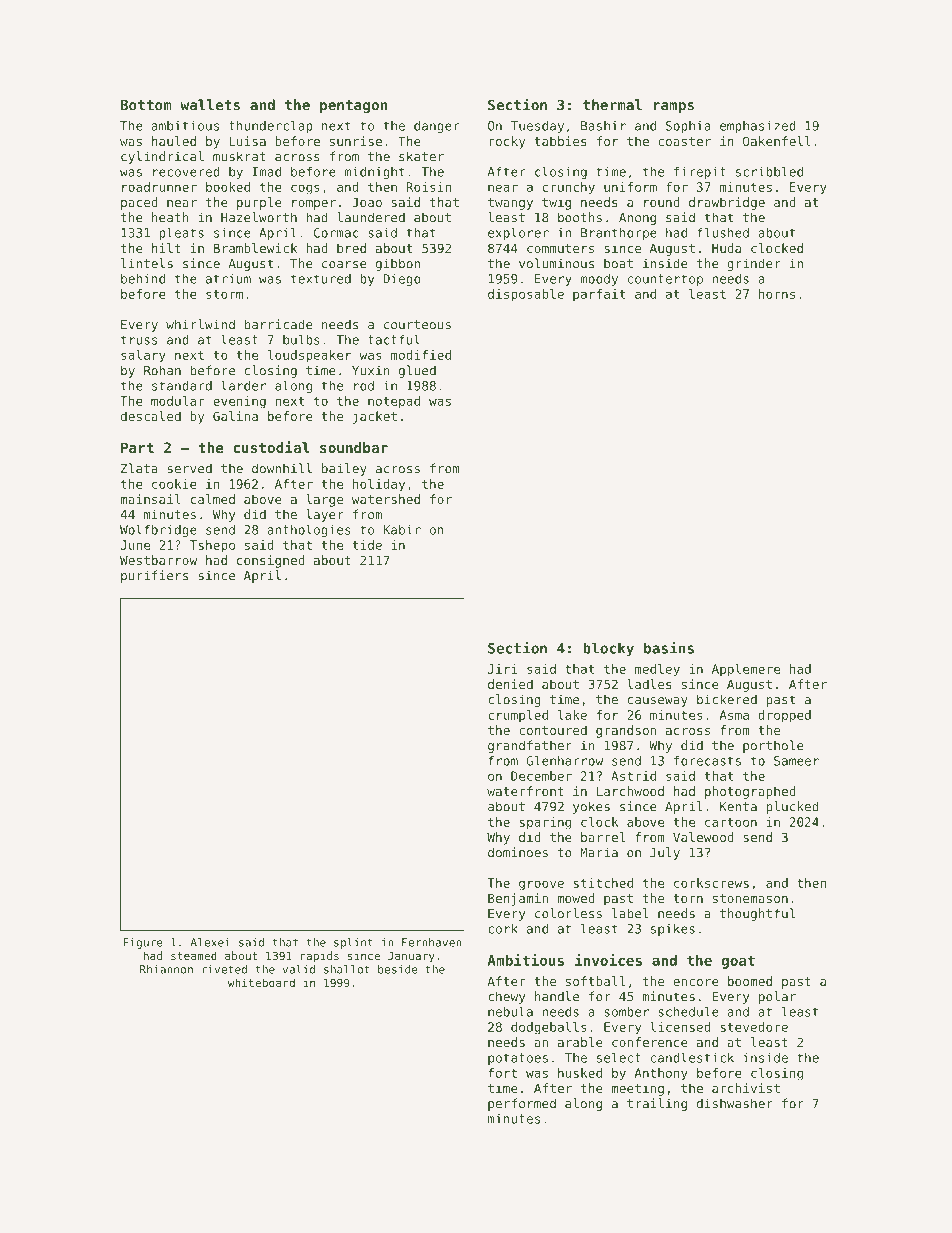 The height and width of the screenshot is (1233, 952). Describe the element at coordinates (417, 371) in the screenshot. I see `glued` at that location.
